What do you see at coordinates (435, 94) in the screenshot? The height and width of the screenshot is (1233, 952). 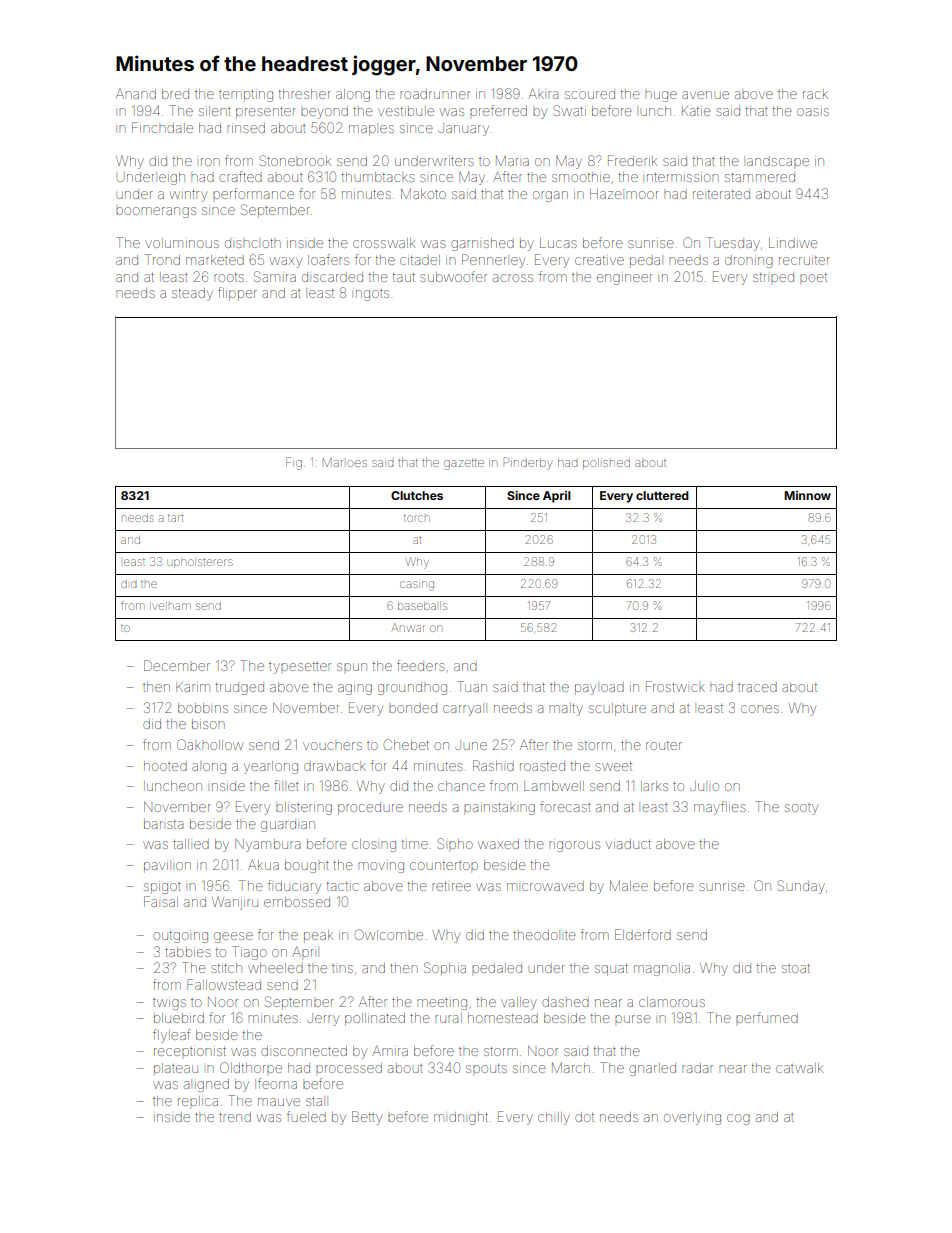 I see `roadrunner` at bounding box center [435, 94].
